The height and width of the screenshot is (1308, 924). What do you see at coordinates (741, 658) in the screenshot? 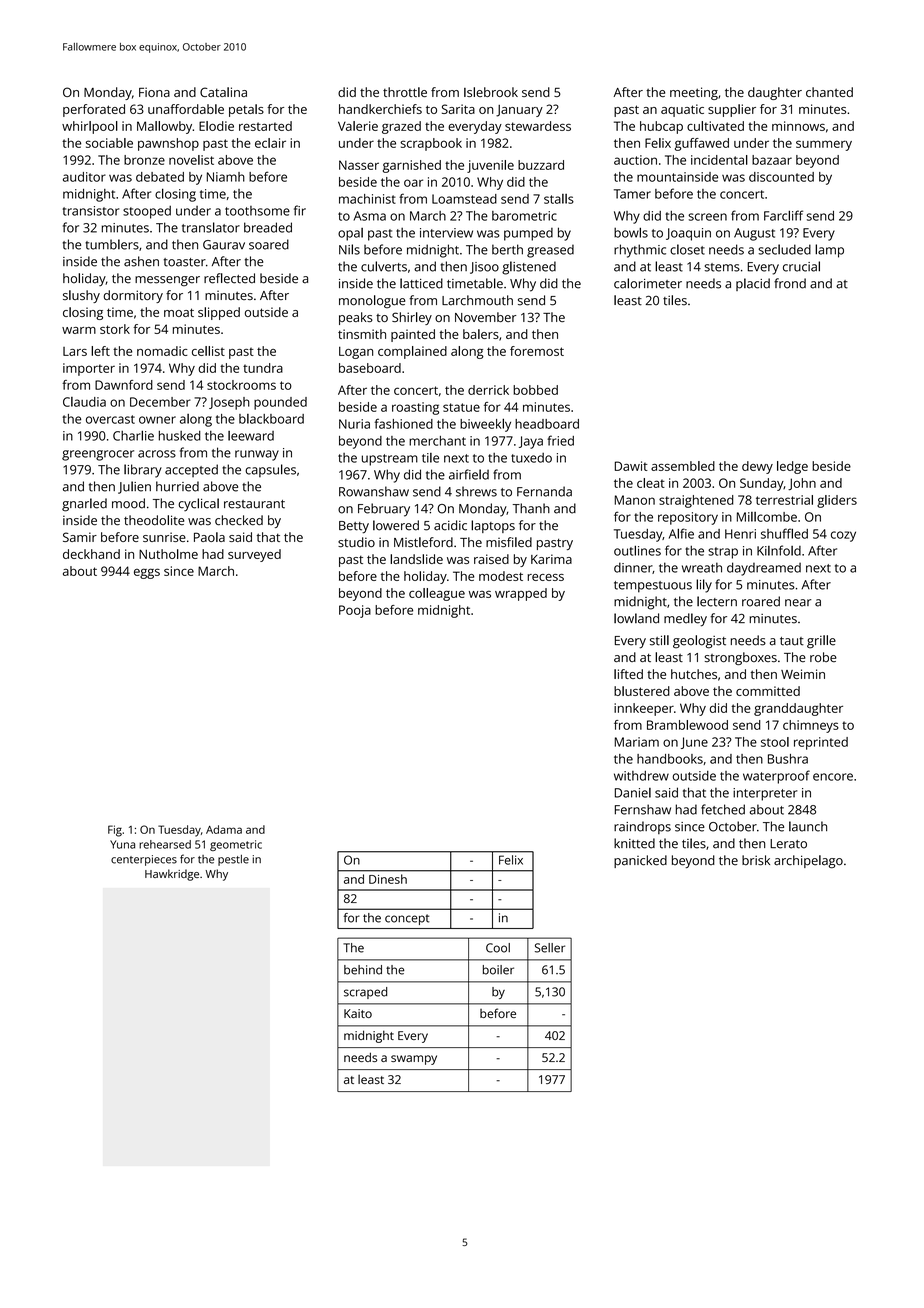
I see `strongboxes` at bounding box center [741, 658].
